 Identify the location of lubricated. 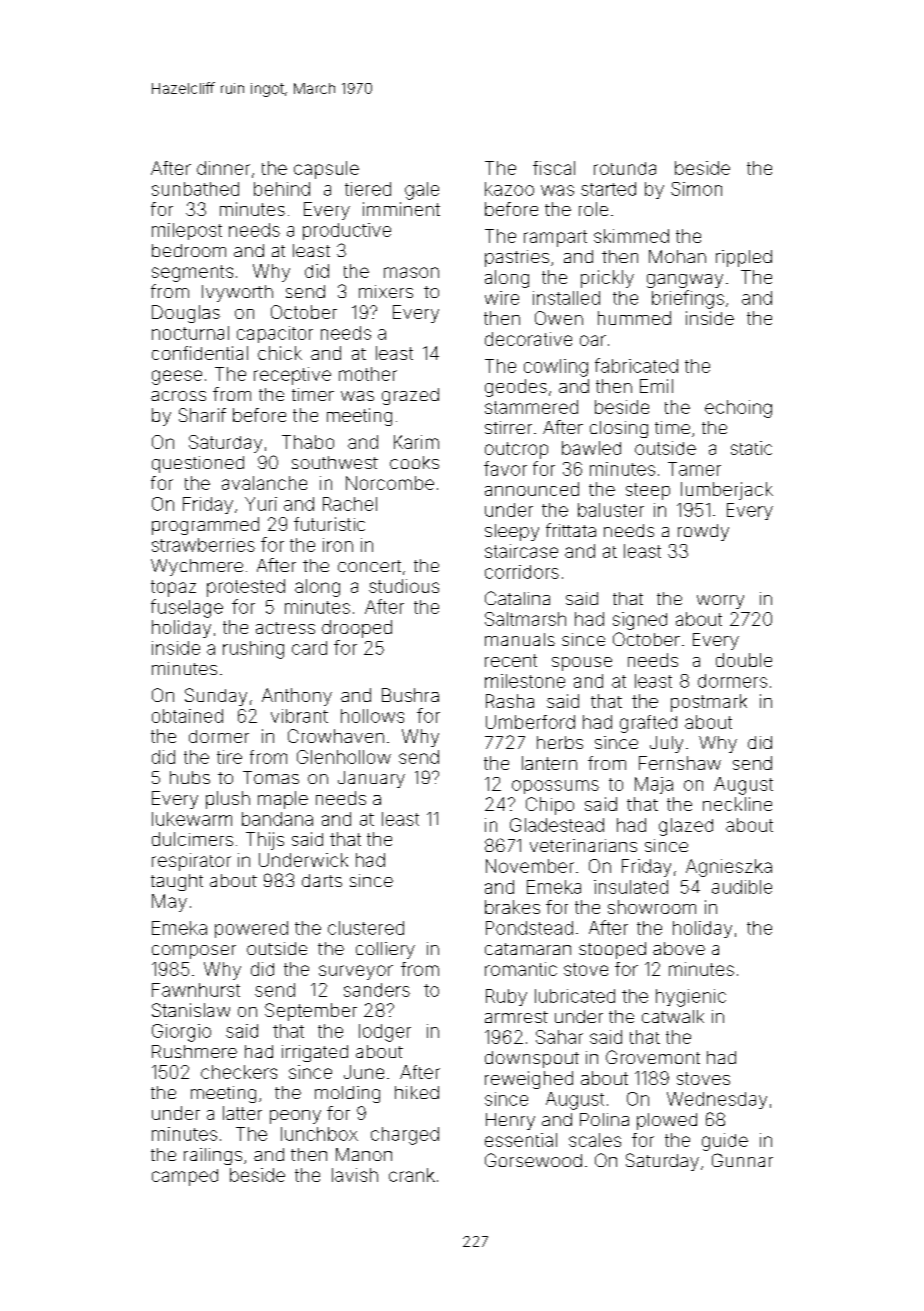
(575, 996).
